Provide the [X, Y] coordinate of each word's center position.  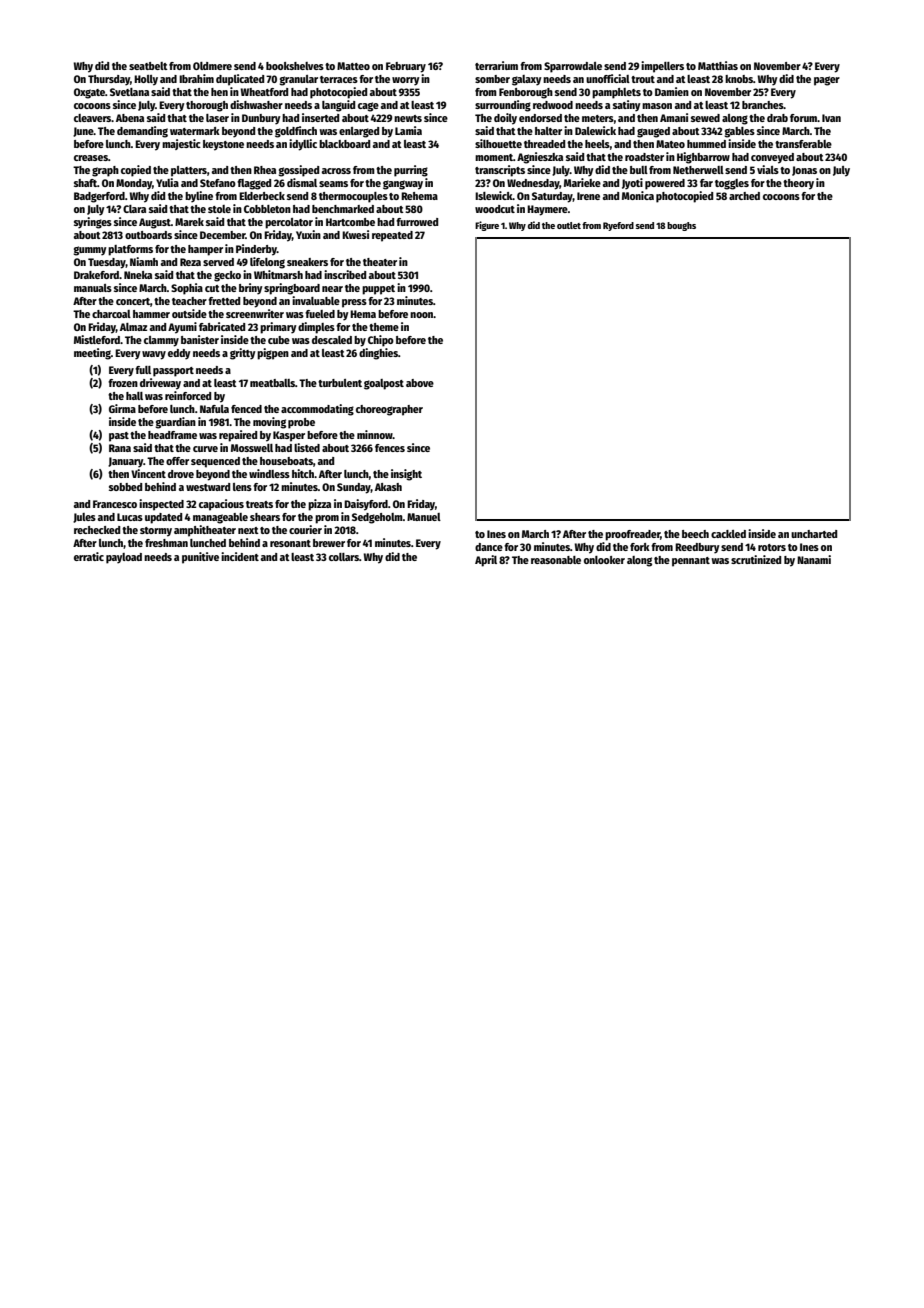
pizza [319, 505]
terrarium [496, 65]
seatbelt [148, 66]
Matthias [718, 65]
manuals [93, 288]
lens [242, 487]
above [420, 383]
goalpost [384, 384]
